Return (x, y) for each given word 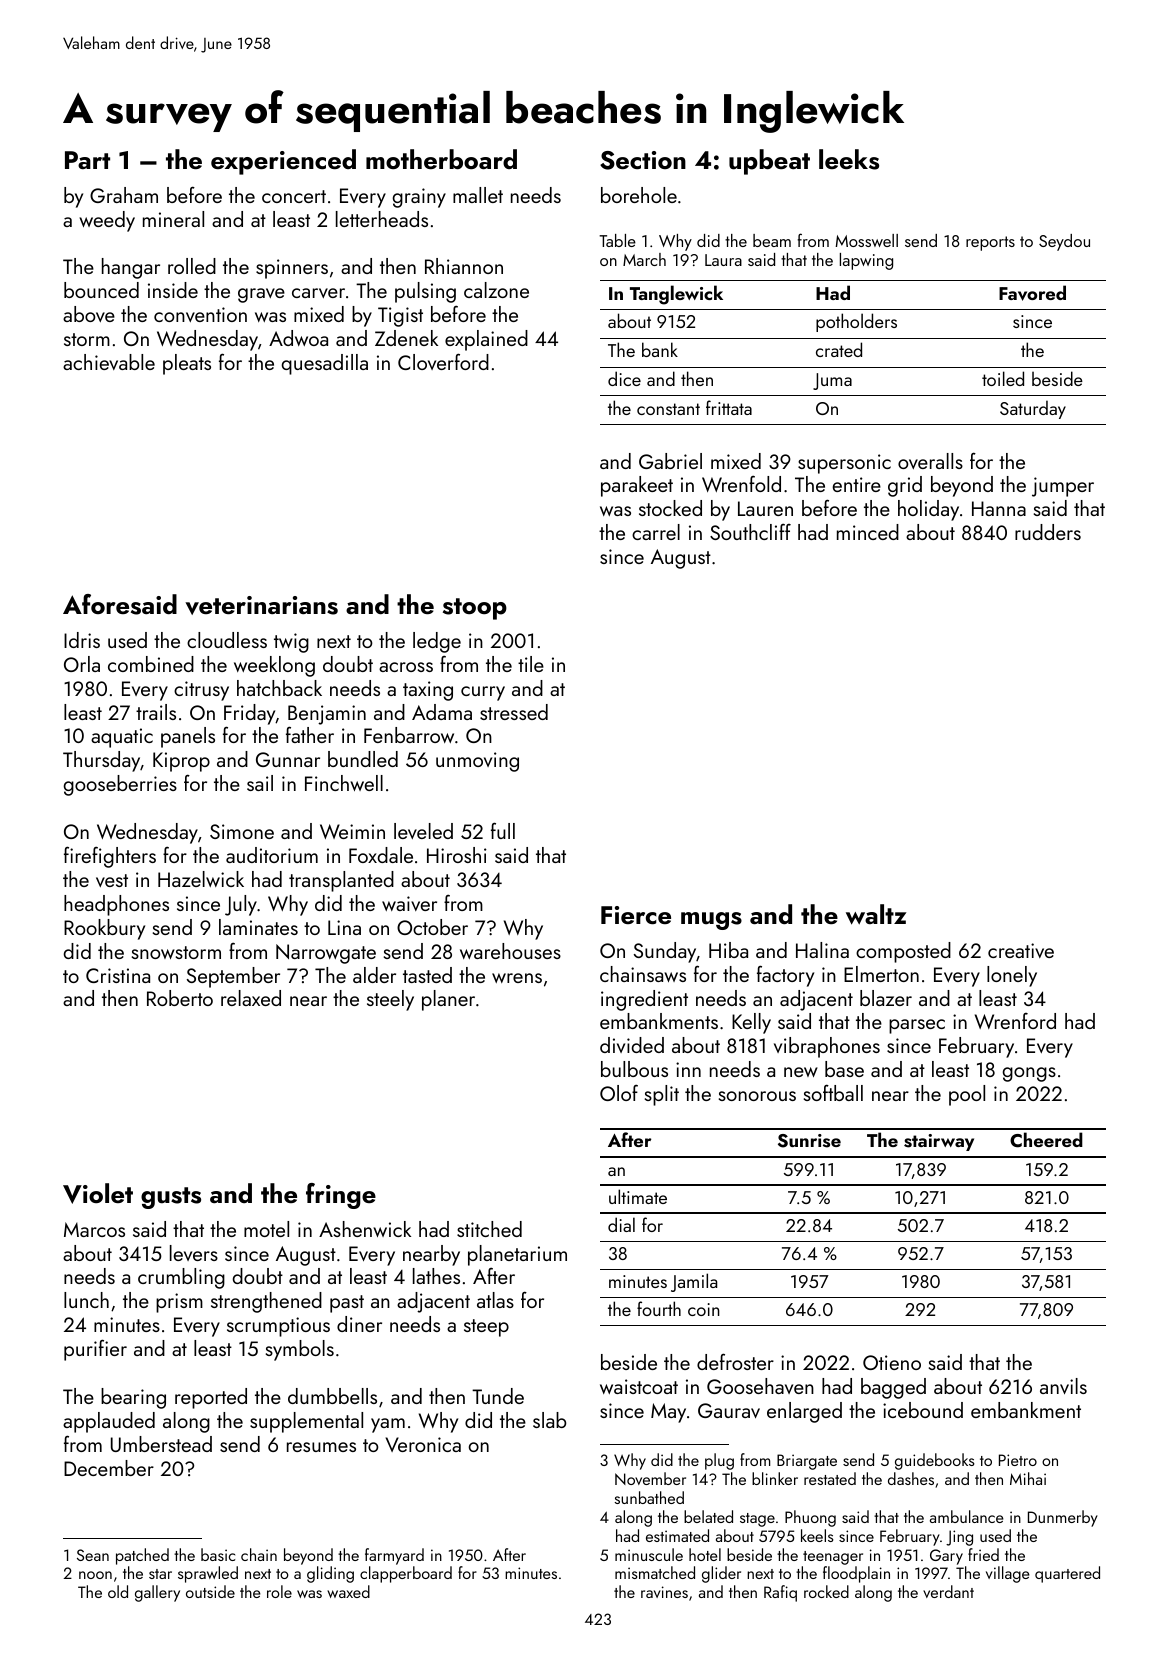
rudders (1048, 532)
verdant (948, 1591)
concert (294, 196)
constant (668, 409)
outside (210, 1591)
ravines (664, 1592)
